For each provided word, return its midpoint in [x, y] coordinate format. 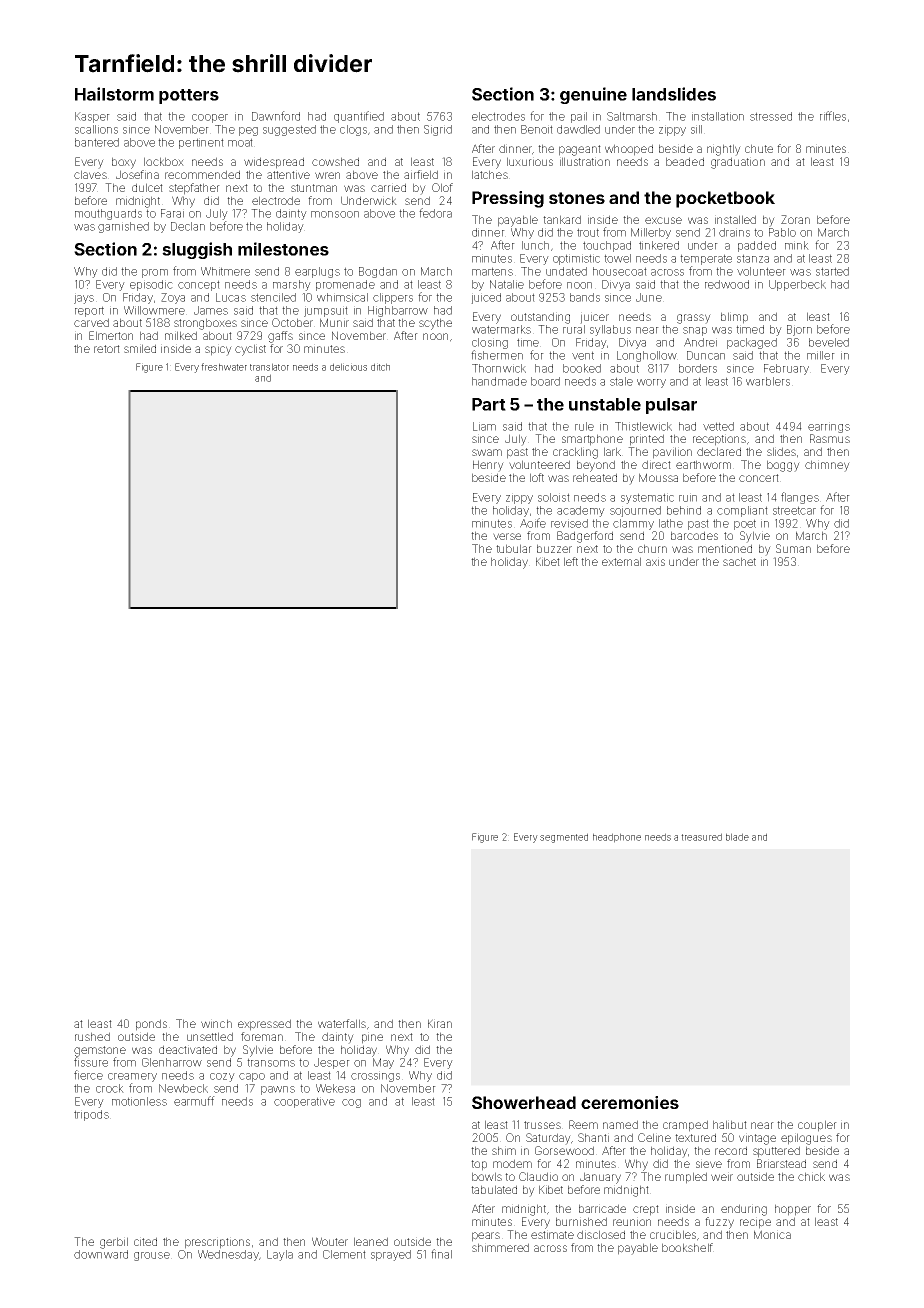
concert [759, 478]
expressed [264, 1025]
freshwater [224, 367]
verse [507, 536]
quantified [359, 117]
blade [737, 837]
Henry [488, 466]
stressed [771, 116]
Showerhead [524, 1102]
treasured [701, 837]
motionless [139, 1101]
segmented [564, 838]
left [571, 561]
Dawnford [276, 116]
